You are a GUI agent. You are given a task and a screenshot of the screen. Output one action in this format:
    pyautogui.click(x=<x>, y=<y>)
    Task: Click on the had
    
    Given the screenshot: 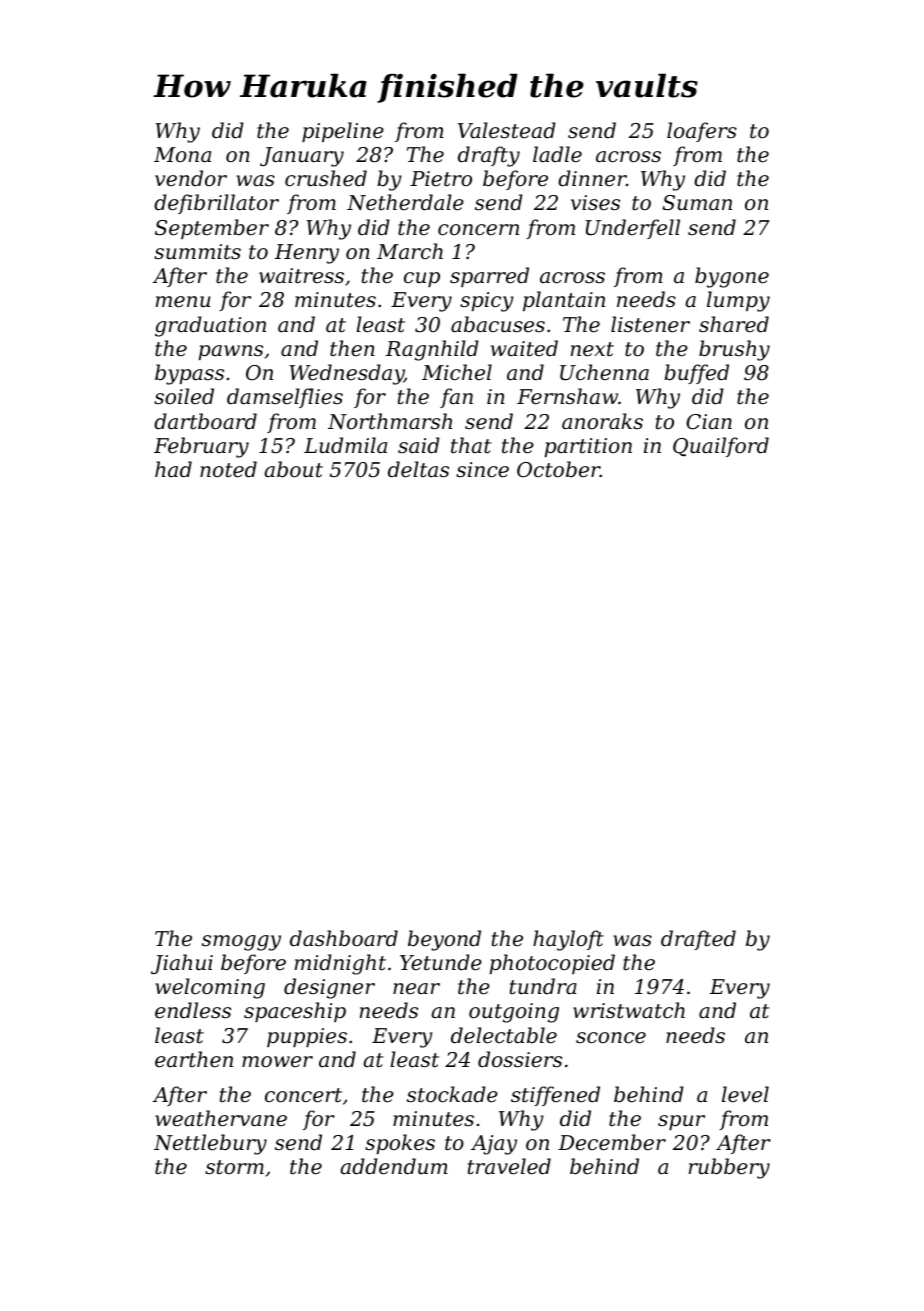 What is the action you would take?
    pyautogui.click(x=173, y=469)
